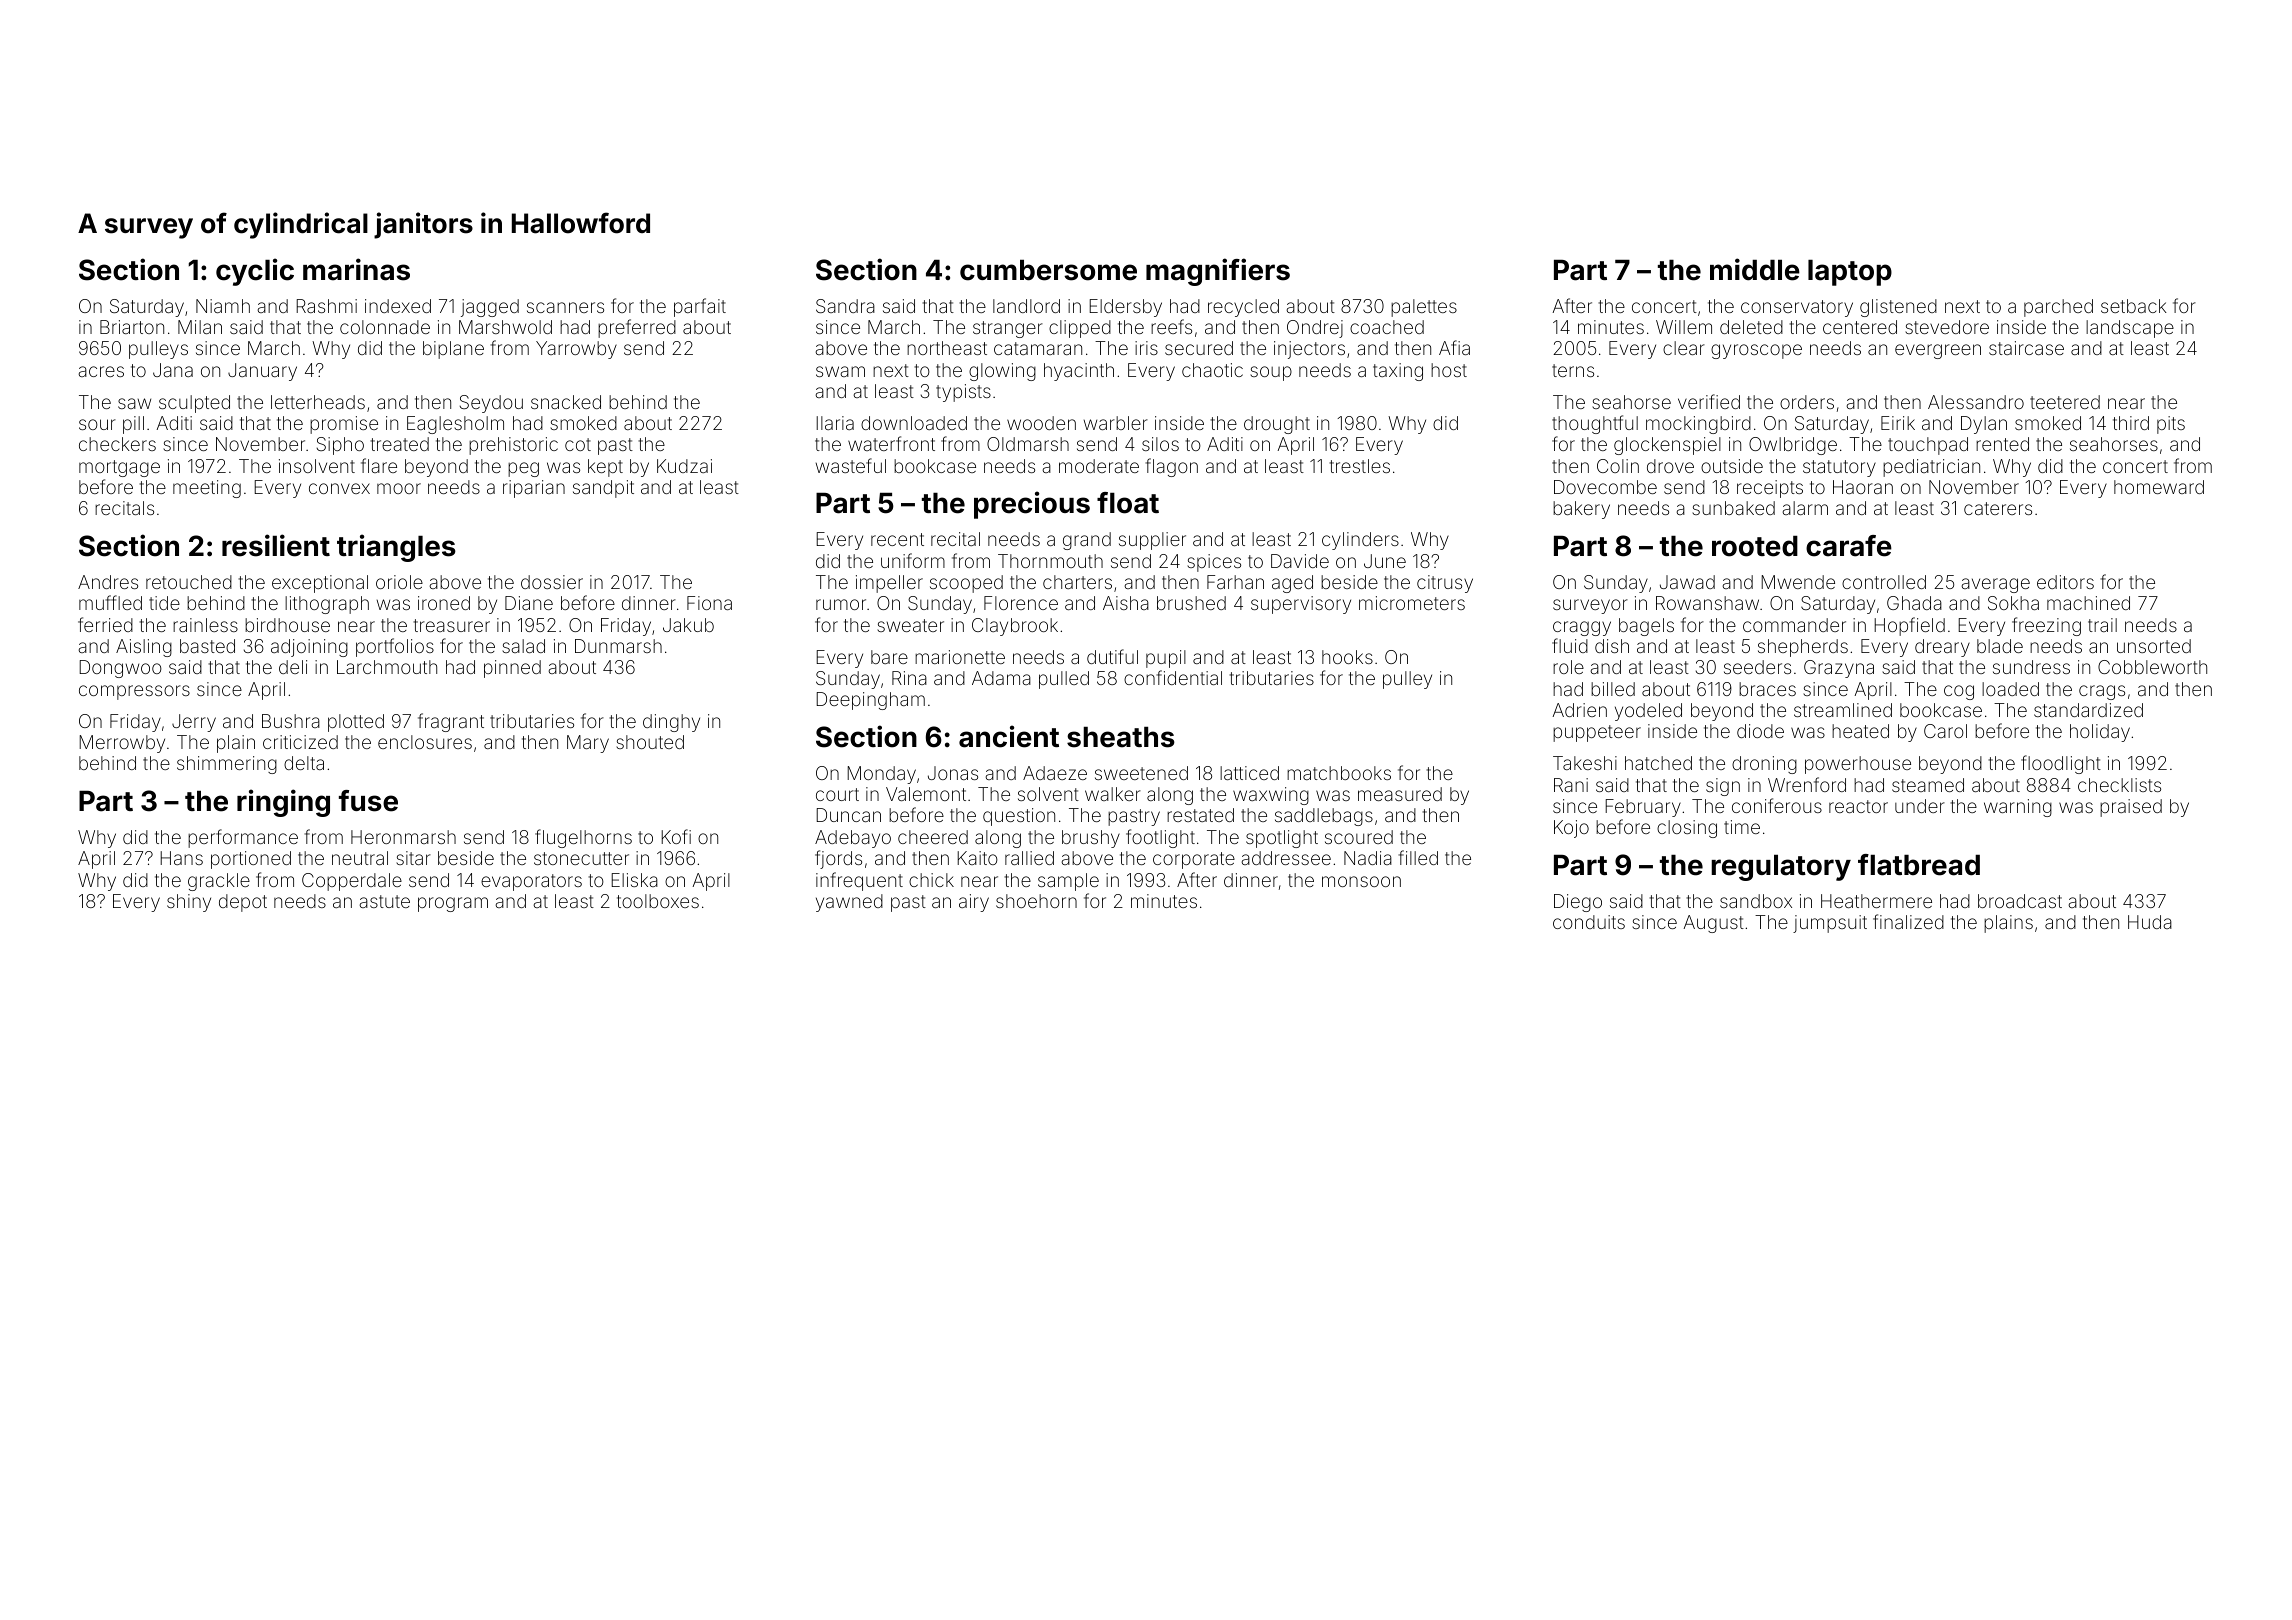  I want to click on Diane, so click(529, 603).
